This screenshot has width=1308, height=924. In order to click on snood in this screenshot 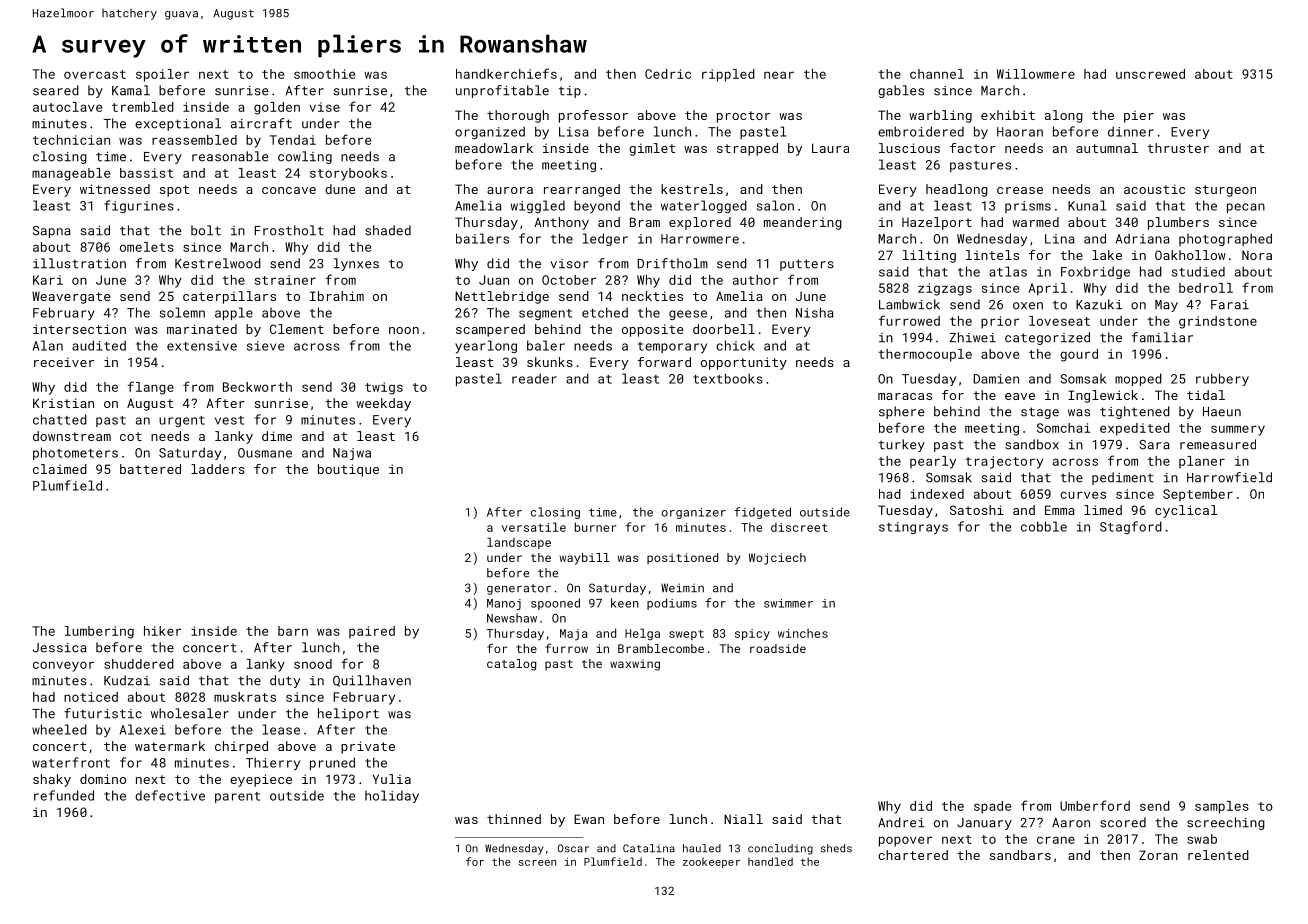, I will do `click(313, 664)`.
